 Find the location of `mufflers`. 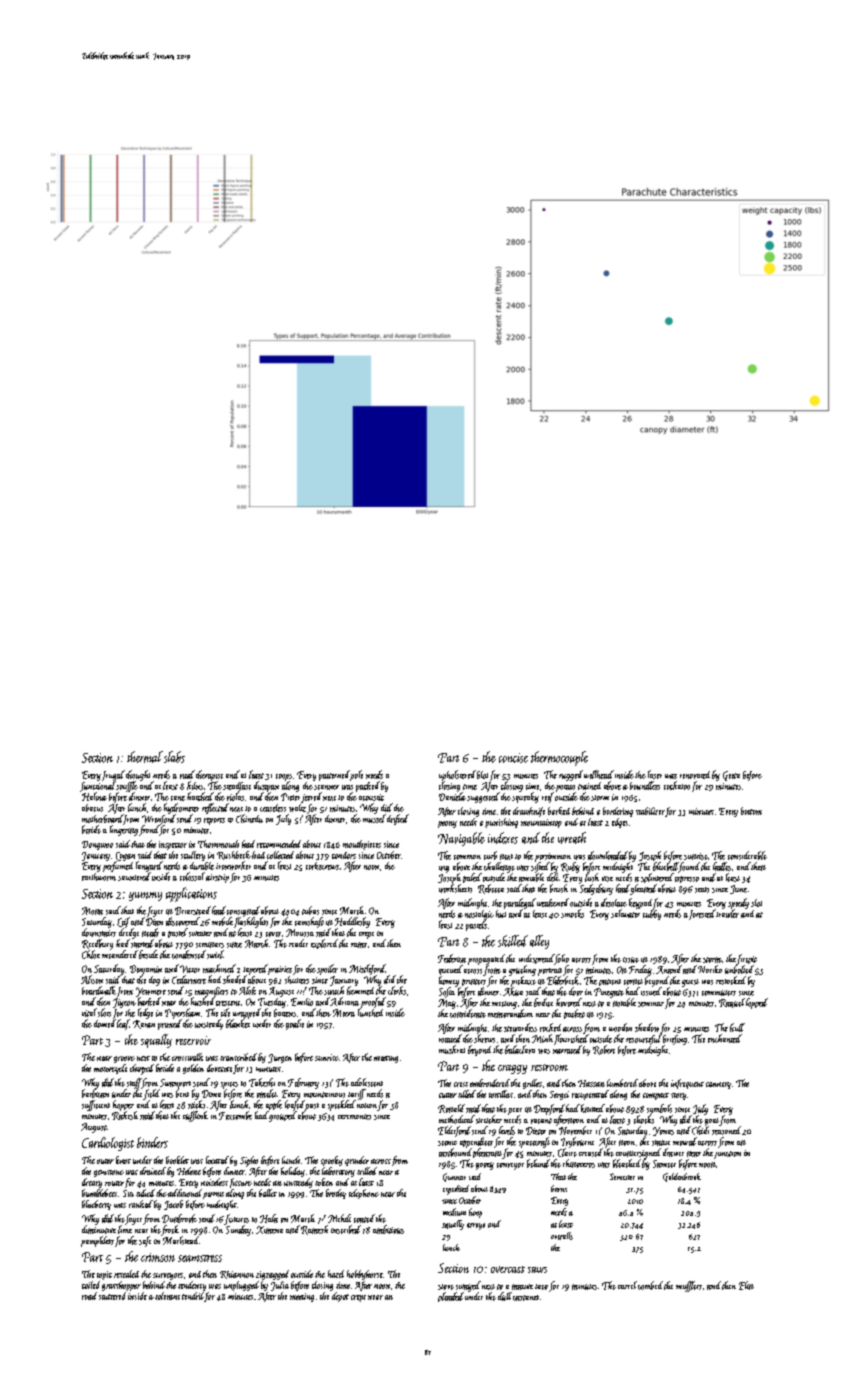

mufflers is located at coordinates (689, 1286).
